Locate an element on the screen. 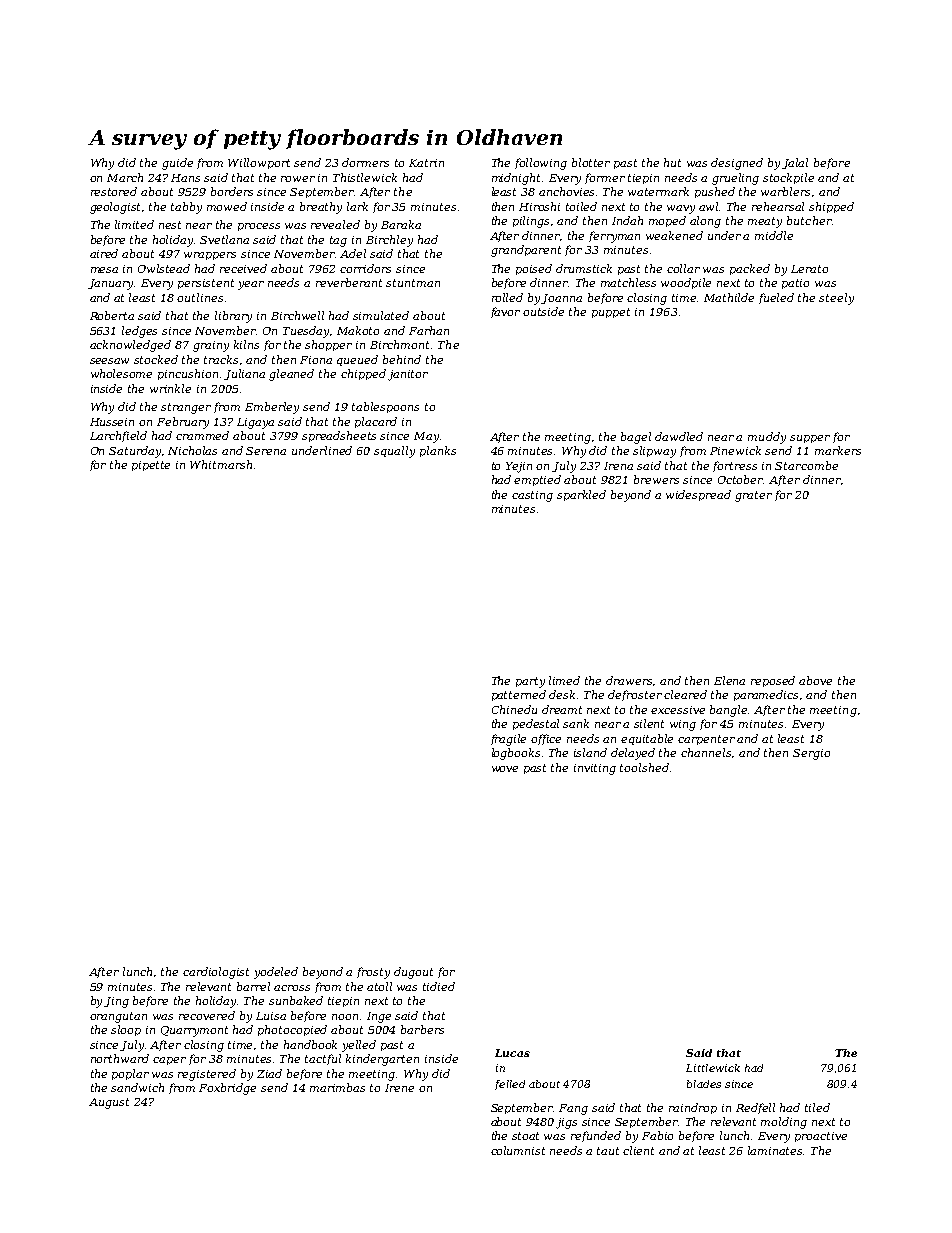 Image resolution: width=952 pixels, height=1233 pixels. Willowport is located at coordinates (259, 163).
